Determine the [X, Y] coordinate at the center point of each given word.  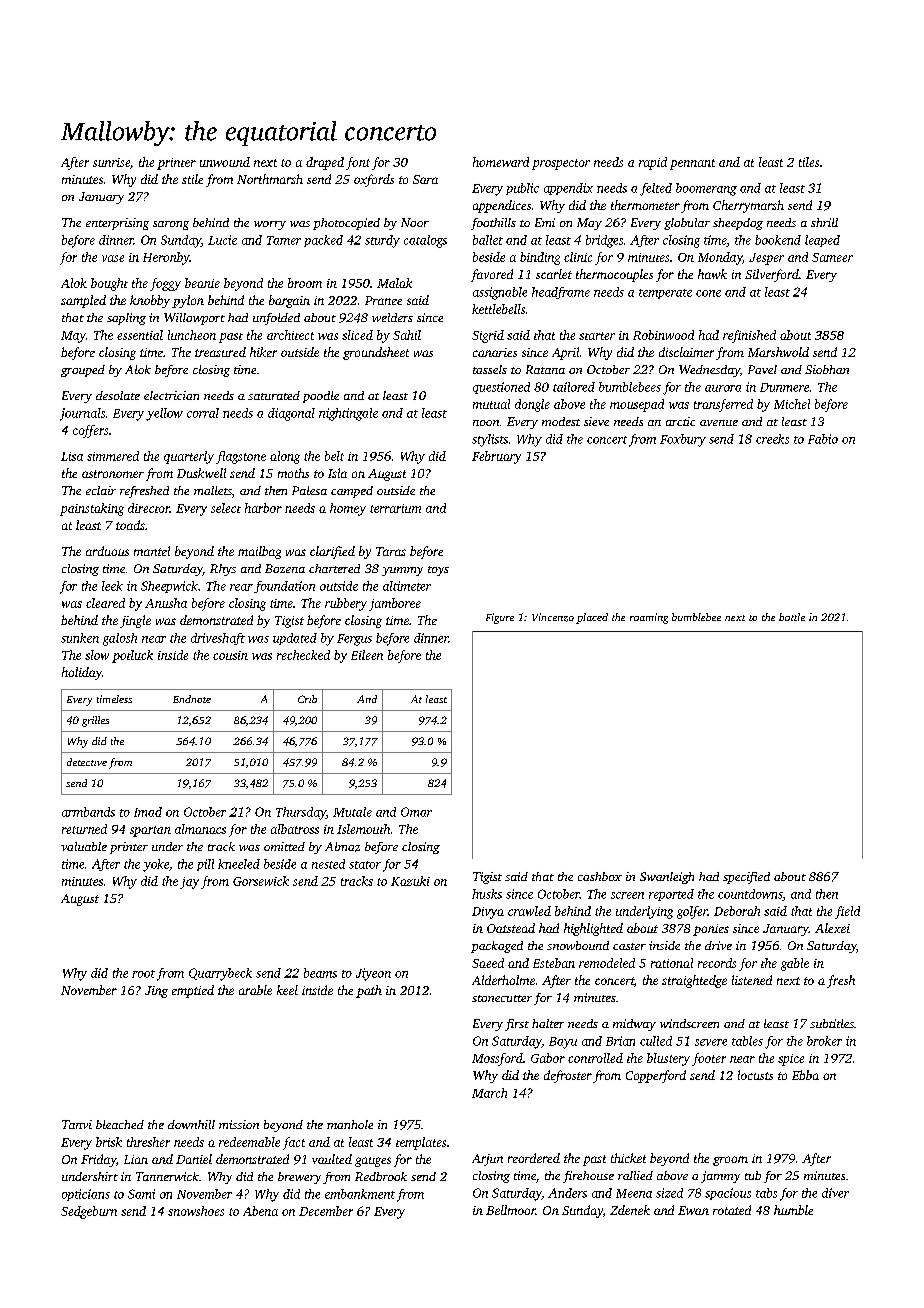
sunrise [111, 162]
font [358, 163]
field [847, 912]
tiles [809, 162]
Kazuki [410, 881]
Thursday [301, 813]
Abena [260, 1211]
